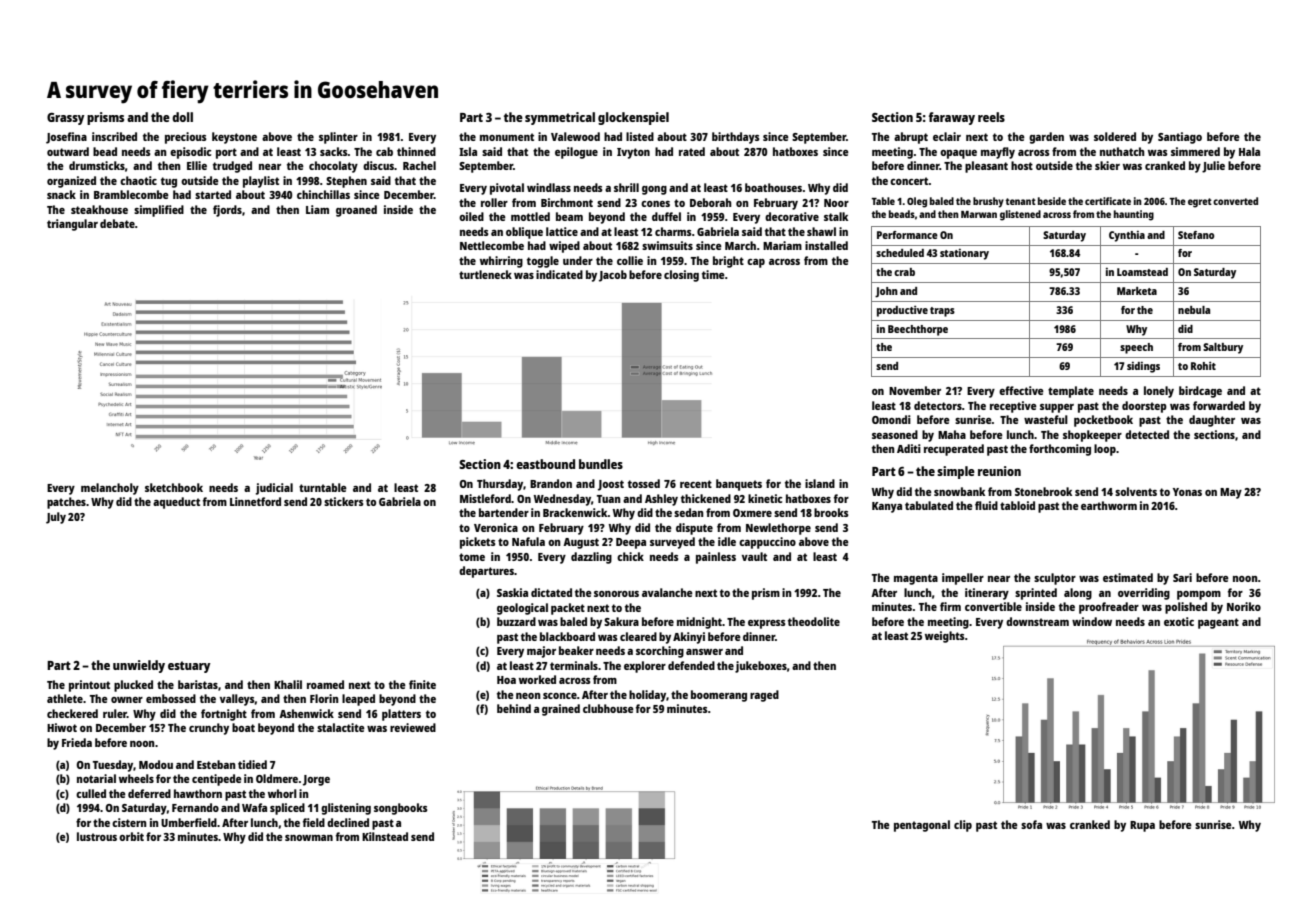 This page has width=1308, height=924. I want to click on Saskia, so click(512, 592).
